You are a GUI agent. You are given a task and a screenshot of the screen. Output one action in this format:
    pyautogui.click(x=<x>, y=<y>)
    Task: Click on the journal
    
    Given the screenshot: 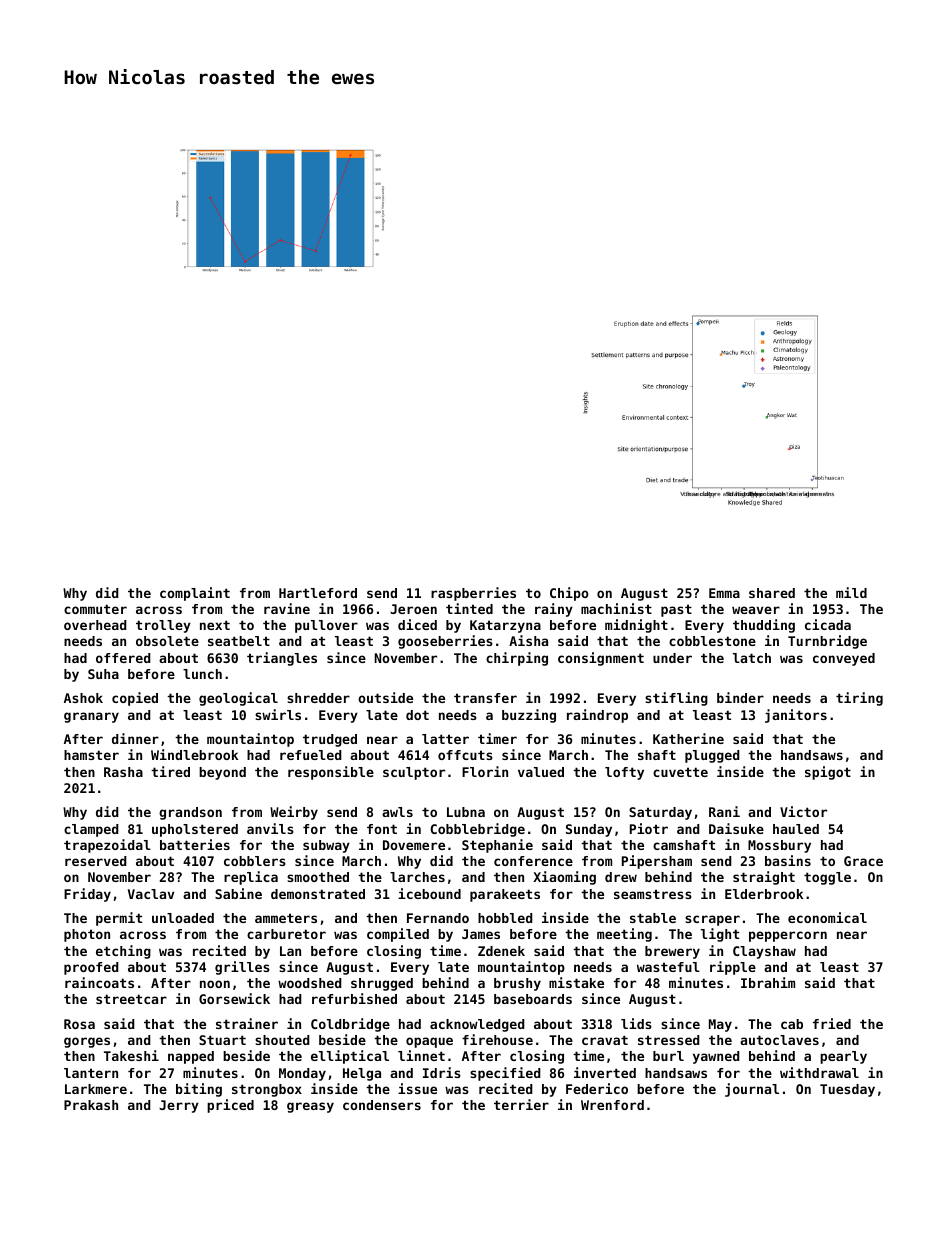 What is the action you would take?
    pyautogui.click(x=752, y=1090)
